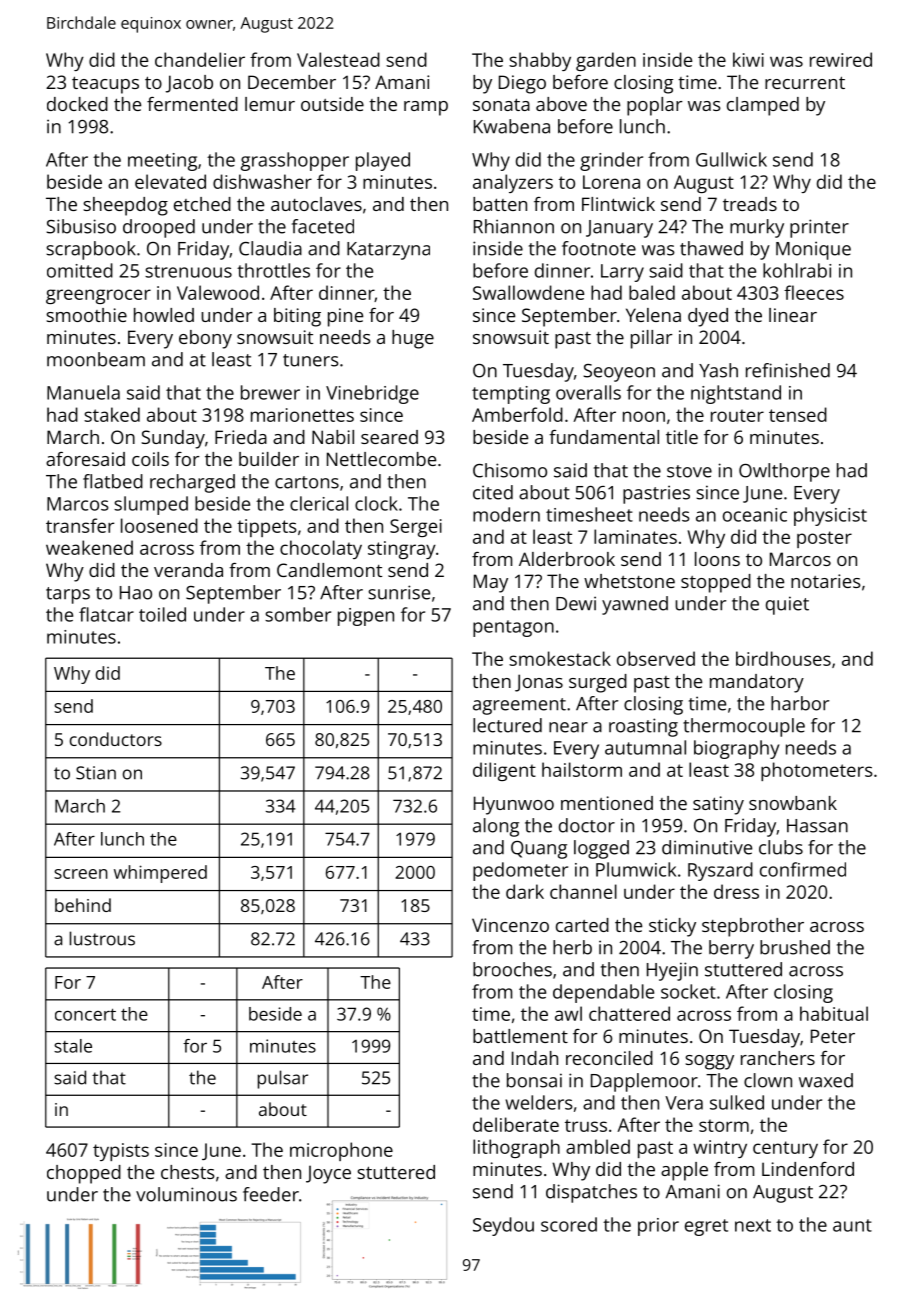 This screenshot has width=924, height=1308. I want to click on pigpen, so click(366, 617).
